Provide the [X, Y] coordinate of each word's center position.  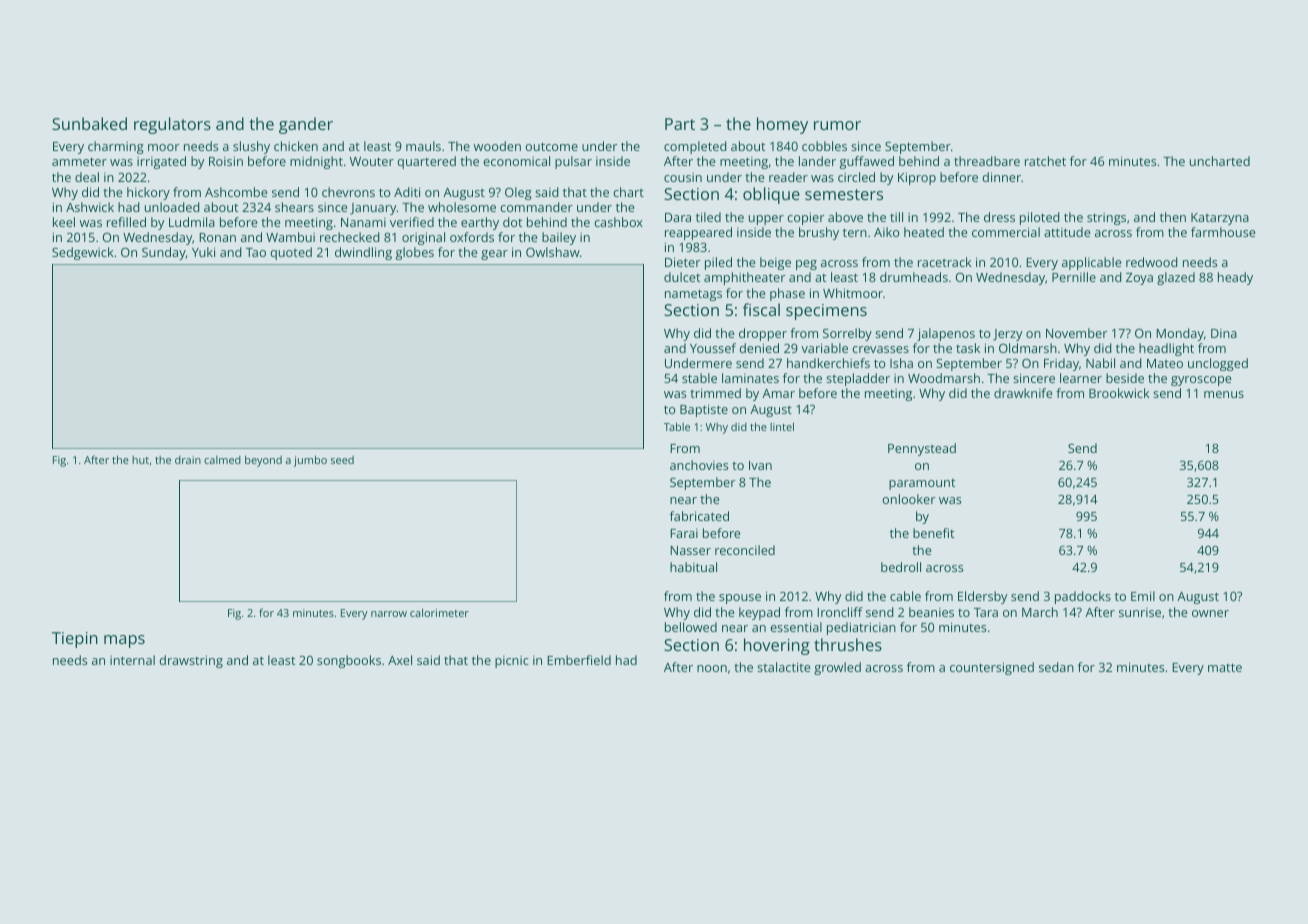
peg [806, 265]
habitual [693, 567]
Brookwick [1119, 393]
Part [680, 124]
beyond [263, 461]
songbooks [349, 661]
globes [415, 253]
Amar [778, 393]
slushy [251, 147]
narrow [389, 614]
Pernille [1074, 277]
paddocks [1083, 597]
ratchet [1045, 161]
